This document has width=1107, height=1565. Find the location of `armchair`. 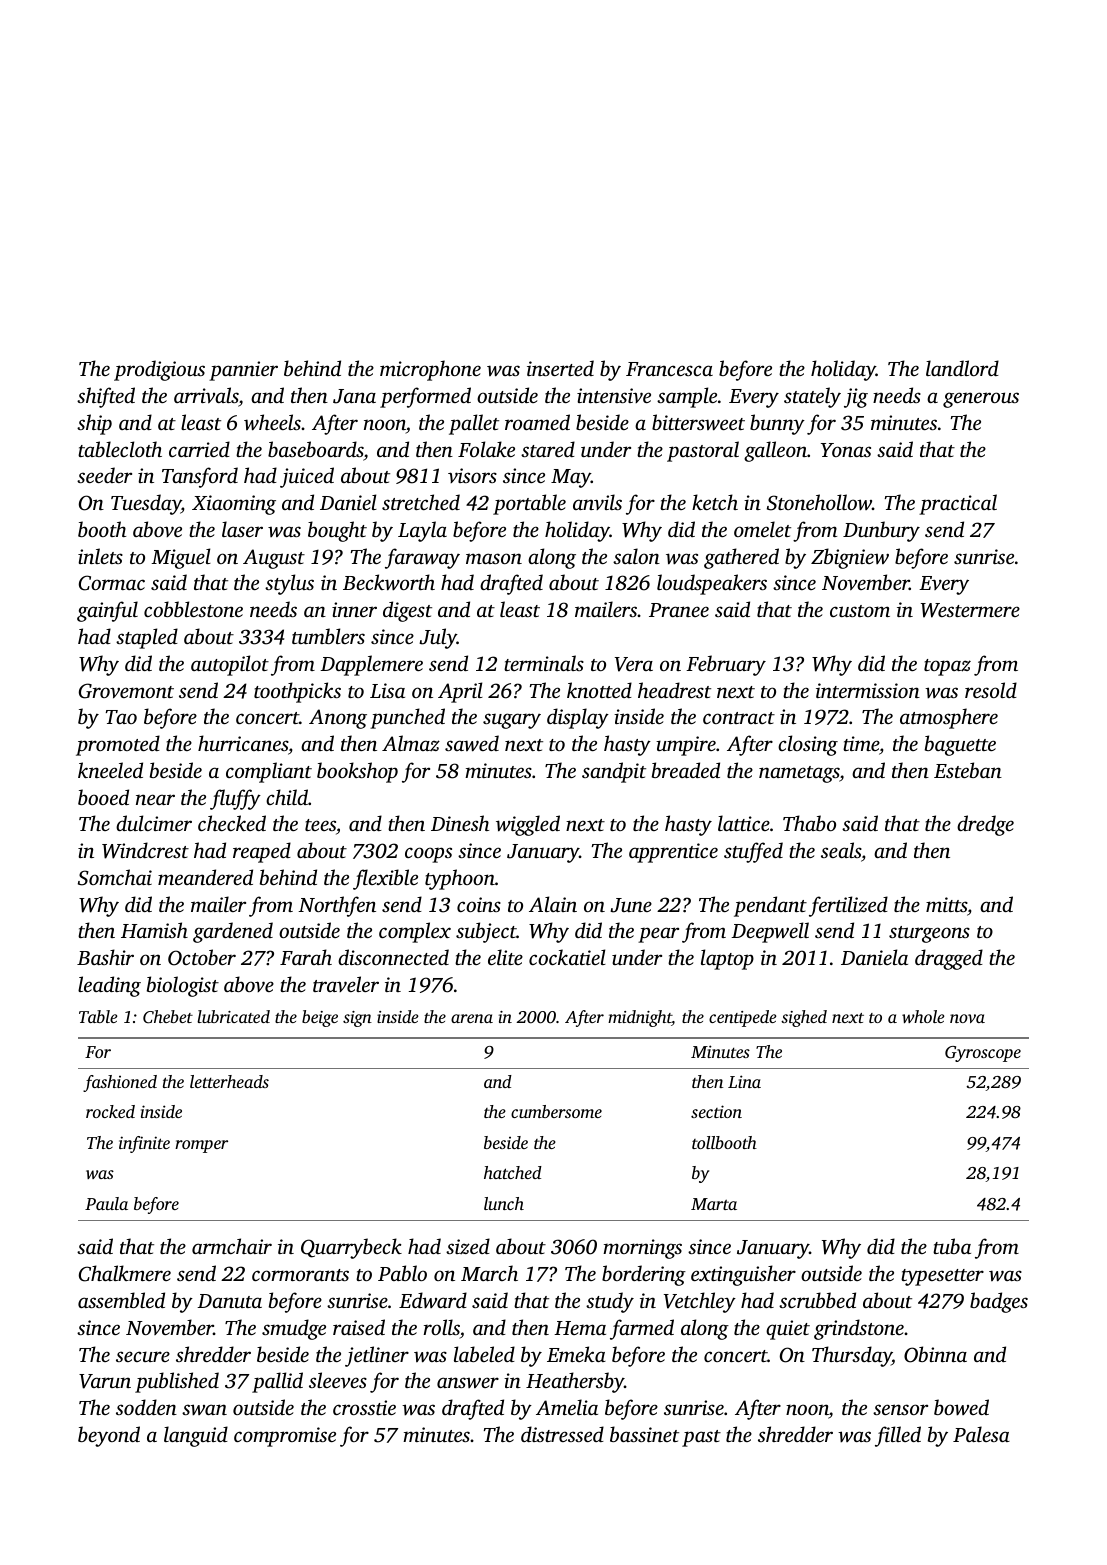

armchair is located at coordinates (232, 1246).
